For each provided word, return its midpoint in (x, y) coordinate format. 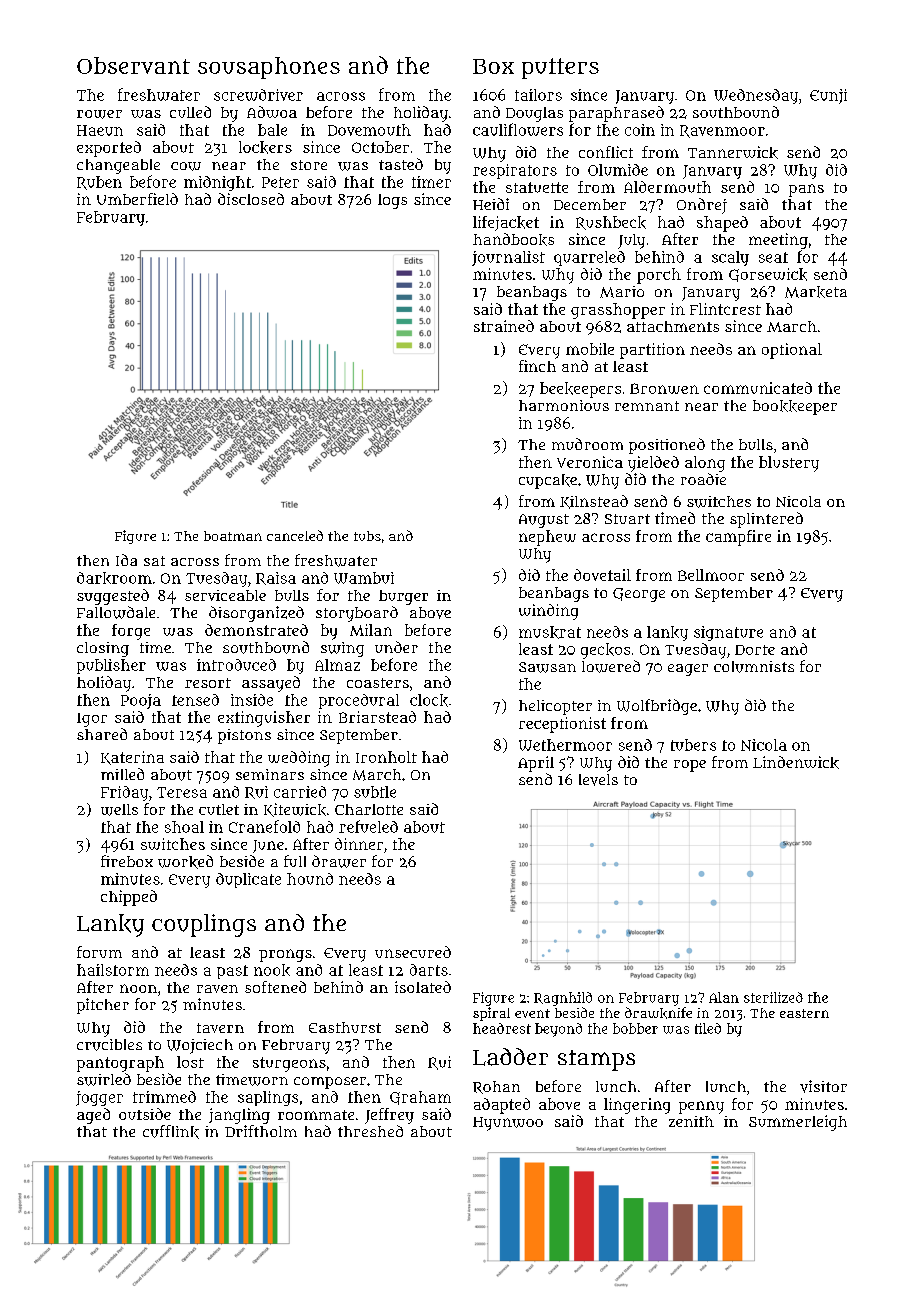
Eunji (828, 96)
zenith (691, 1121)
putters (560, 68)
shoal (184, 827)
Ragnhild (563, 999)
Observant (133, 65)
